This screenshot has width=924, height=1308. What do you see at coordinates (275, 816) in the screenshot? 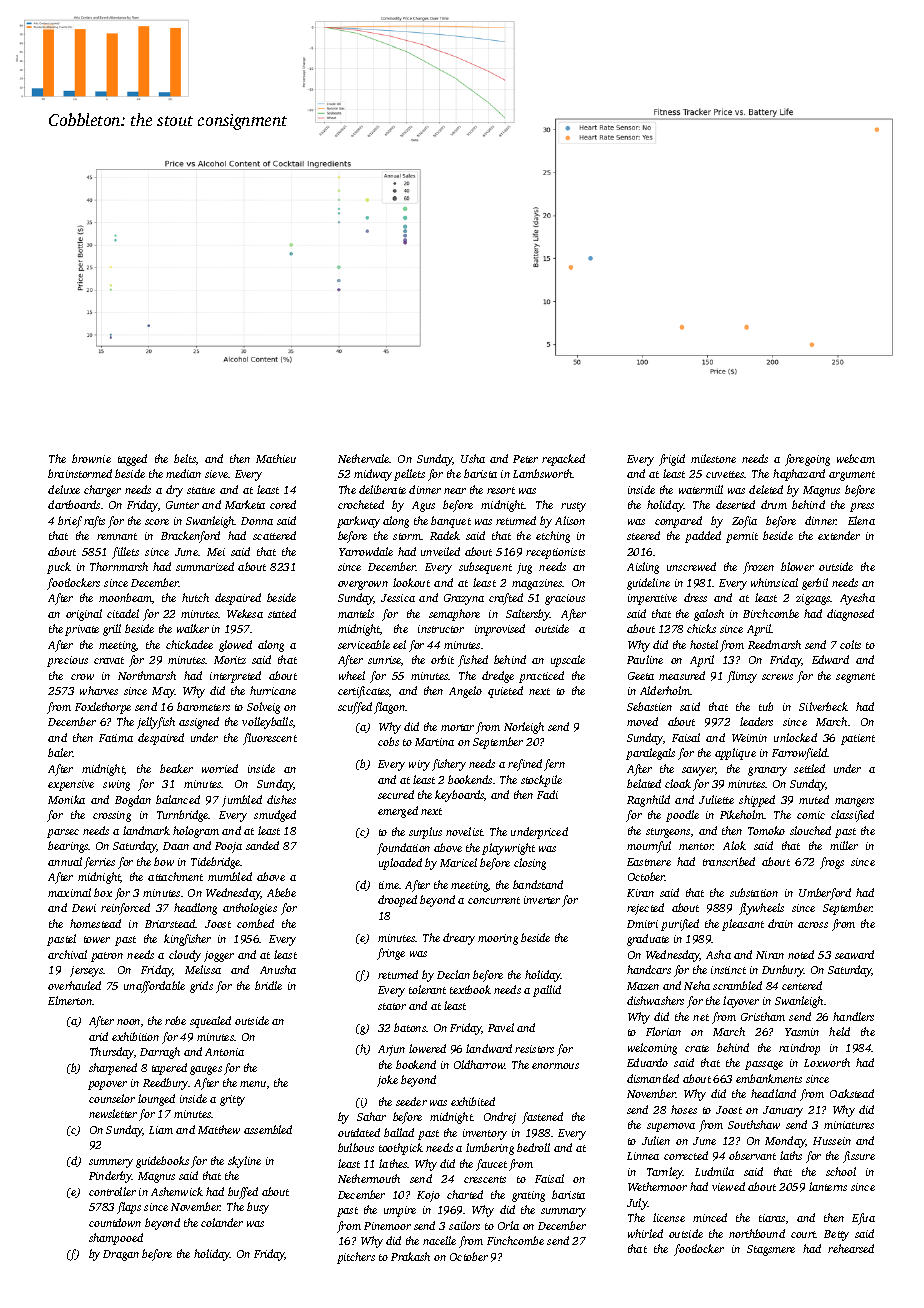
I see `smudged` at bounding box center [275, 816].
